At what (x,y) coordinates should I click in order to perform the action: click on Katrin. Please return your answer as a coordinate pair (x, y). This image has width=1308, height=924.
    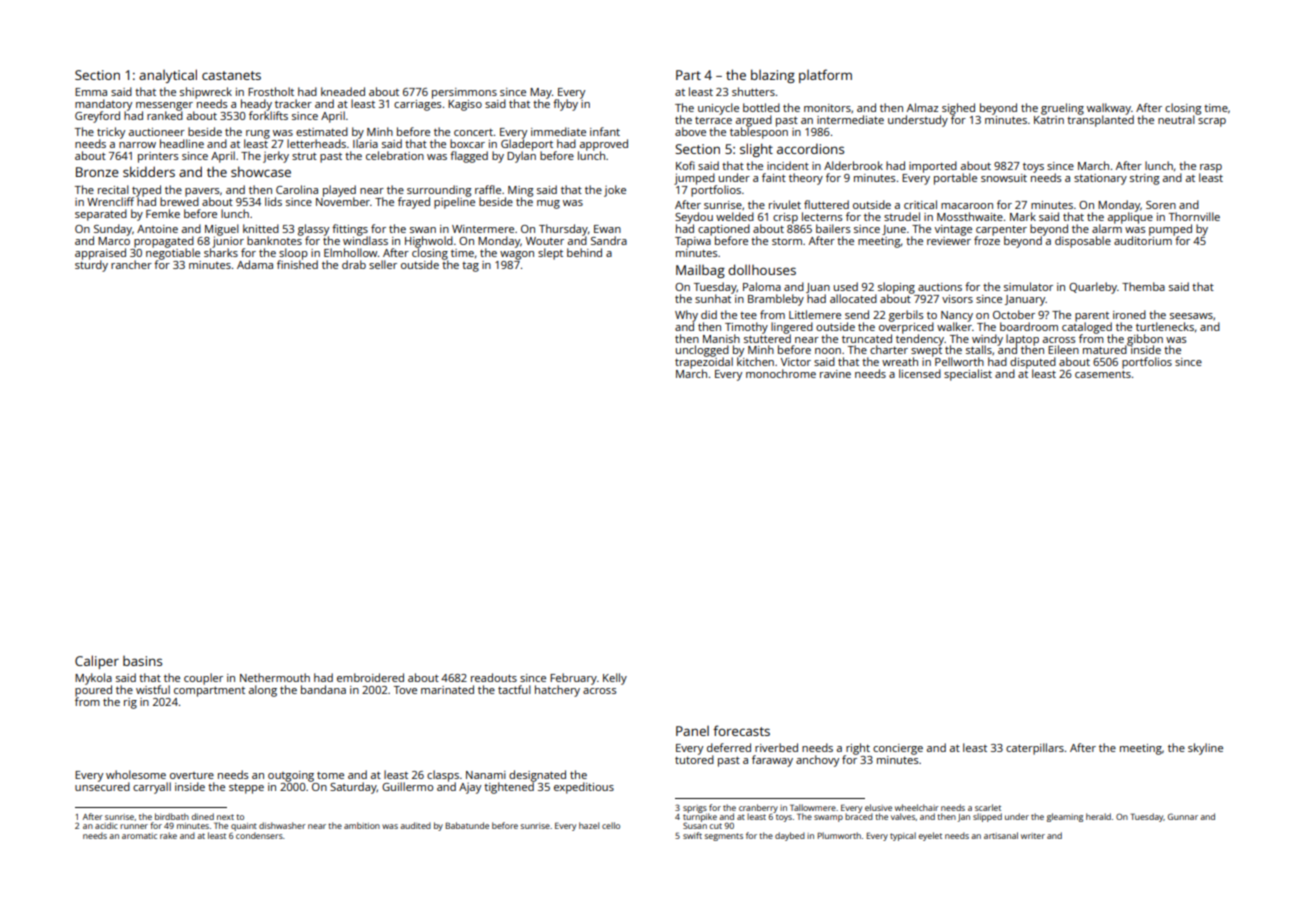
    Looking at the image, I should click on (1049, 120).
